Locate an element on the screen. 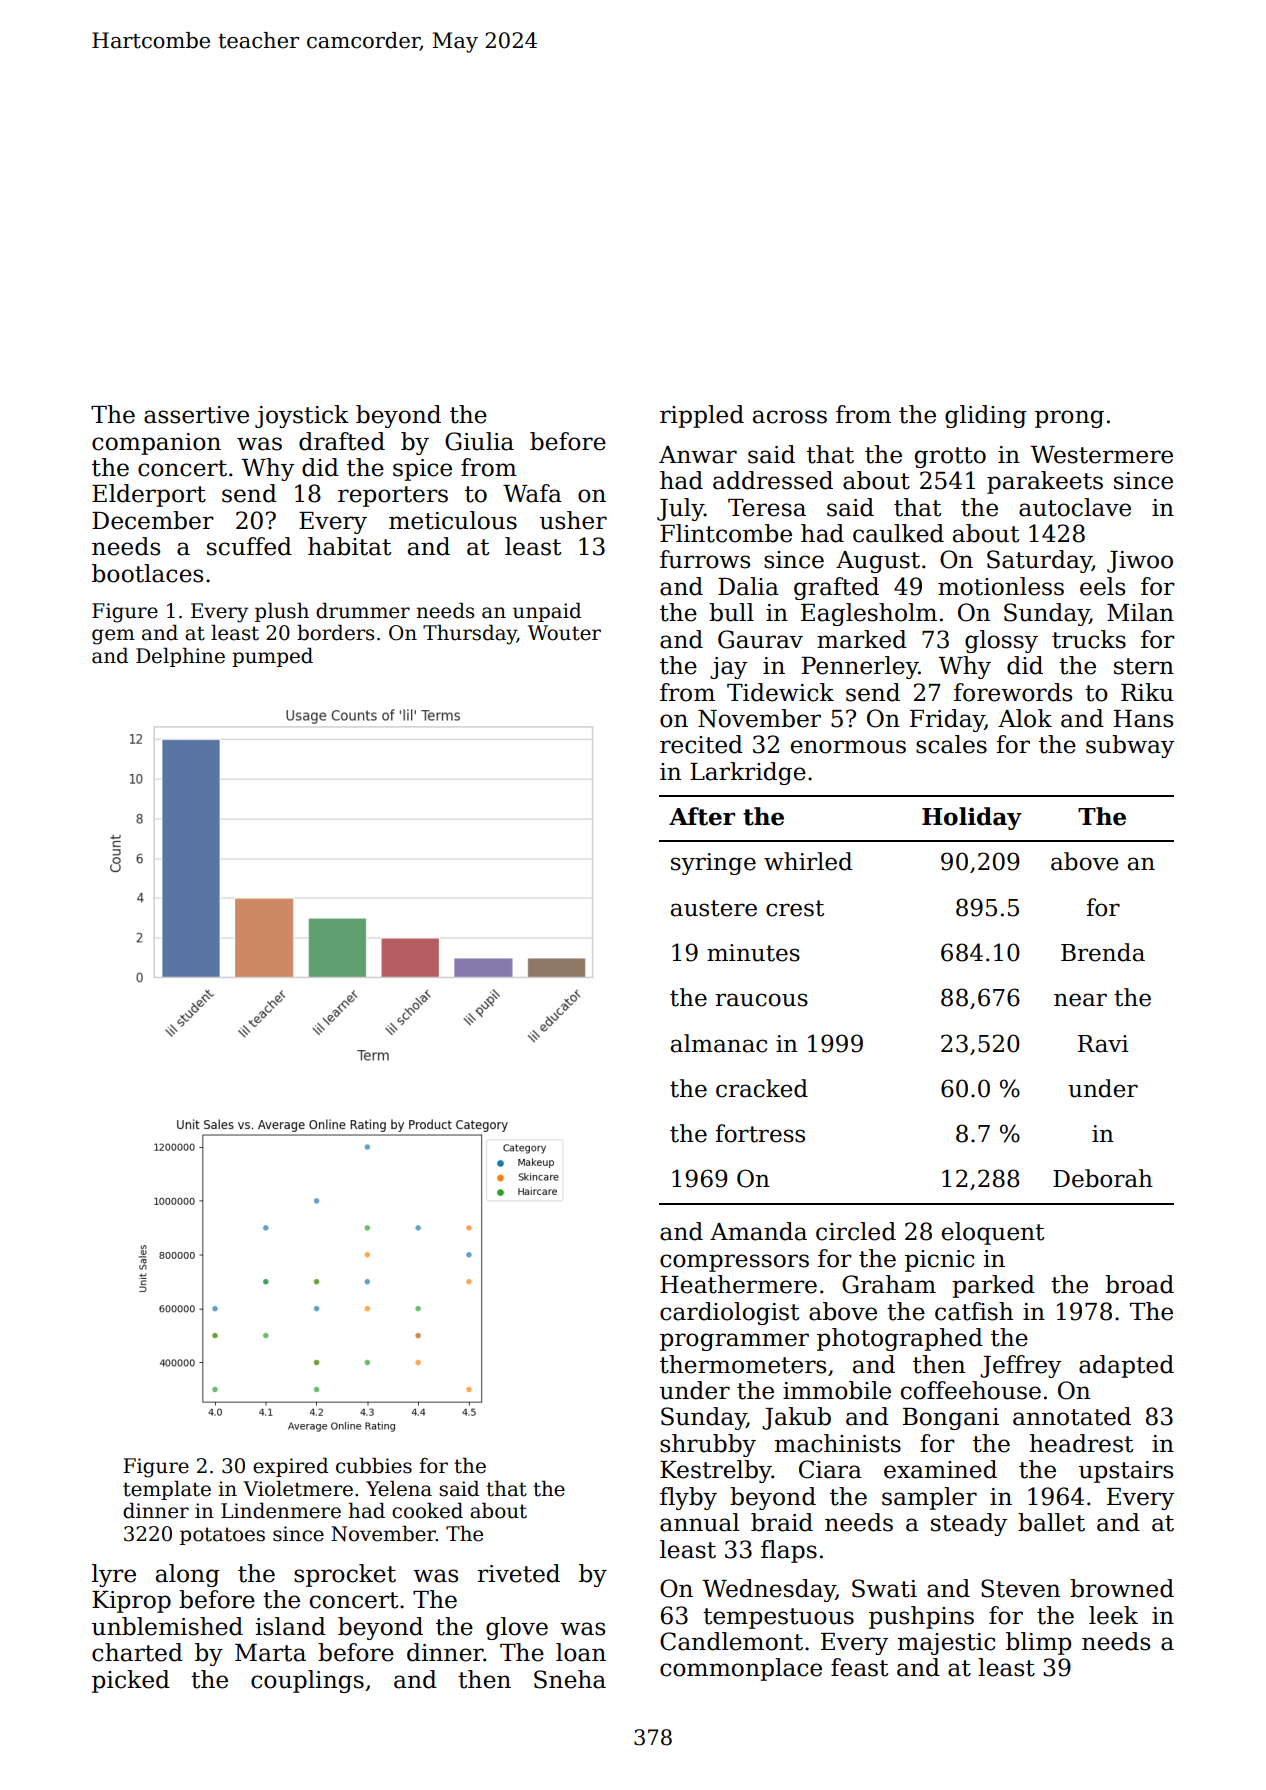 Image resolution: width=1266 pixels, height=1790 pixels. whirled is located at coordinates (808, 861).
